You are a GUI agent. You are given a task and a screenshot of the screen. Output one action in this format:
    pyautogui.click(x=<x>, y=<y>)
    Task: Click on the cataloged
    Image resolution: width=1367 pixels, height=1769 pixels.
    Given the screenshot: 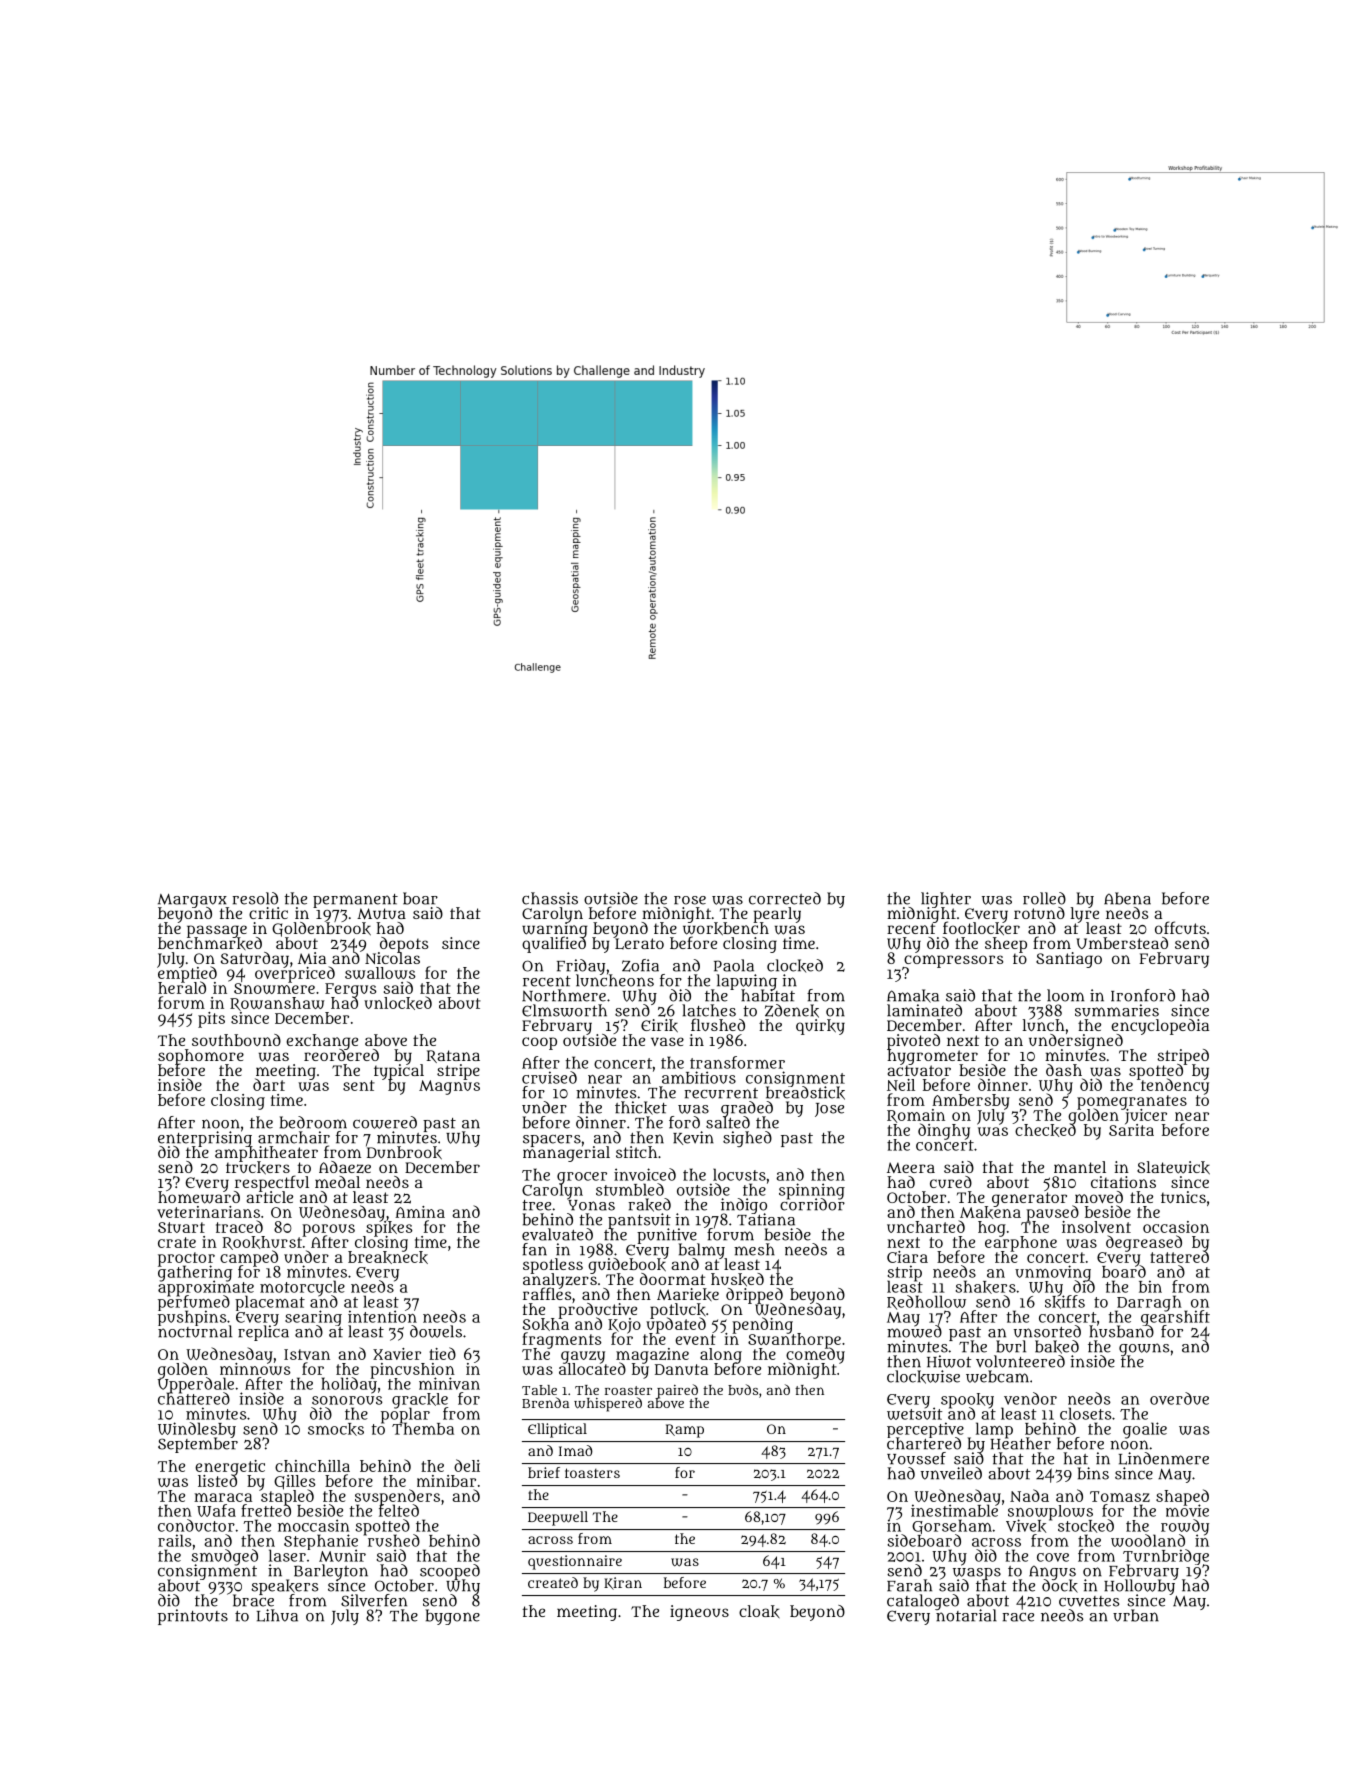 What is the action you would take?
    pyautogui.click(x=923, y=1602)
